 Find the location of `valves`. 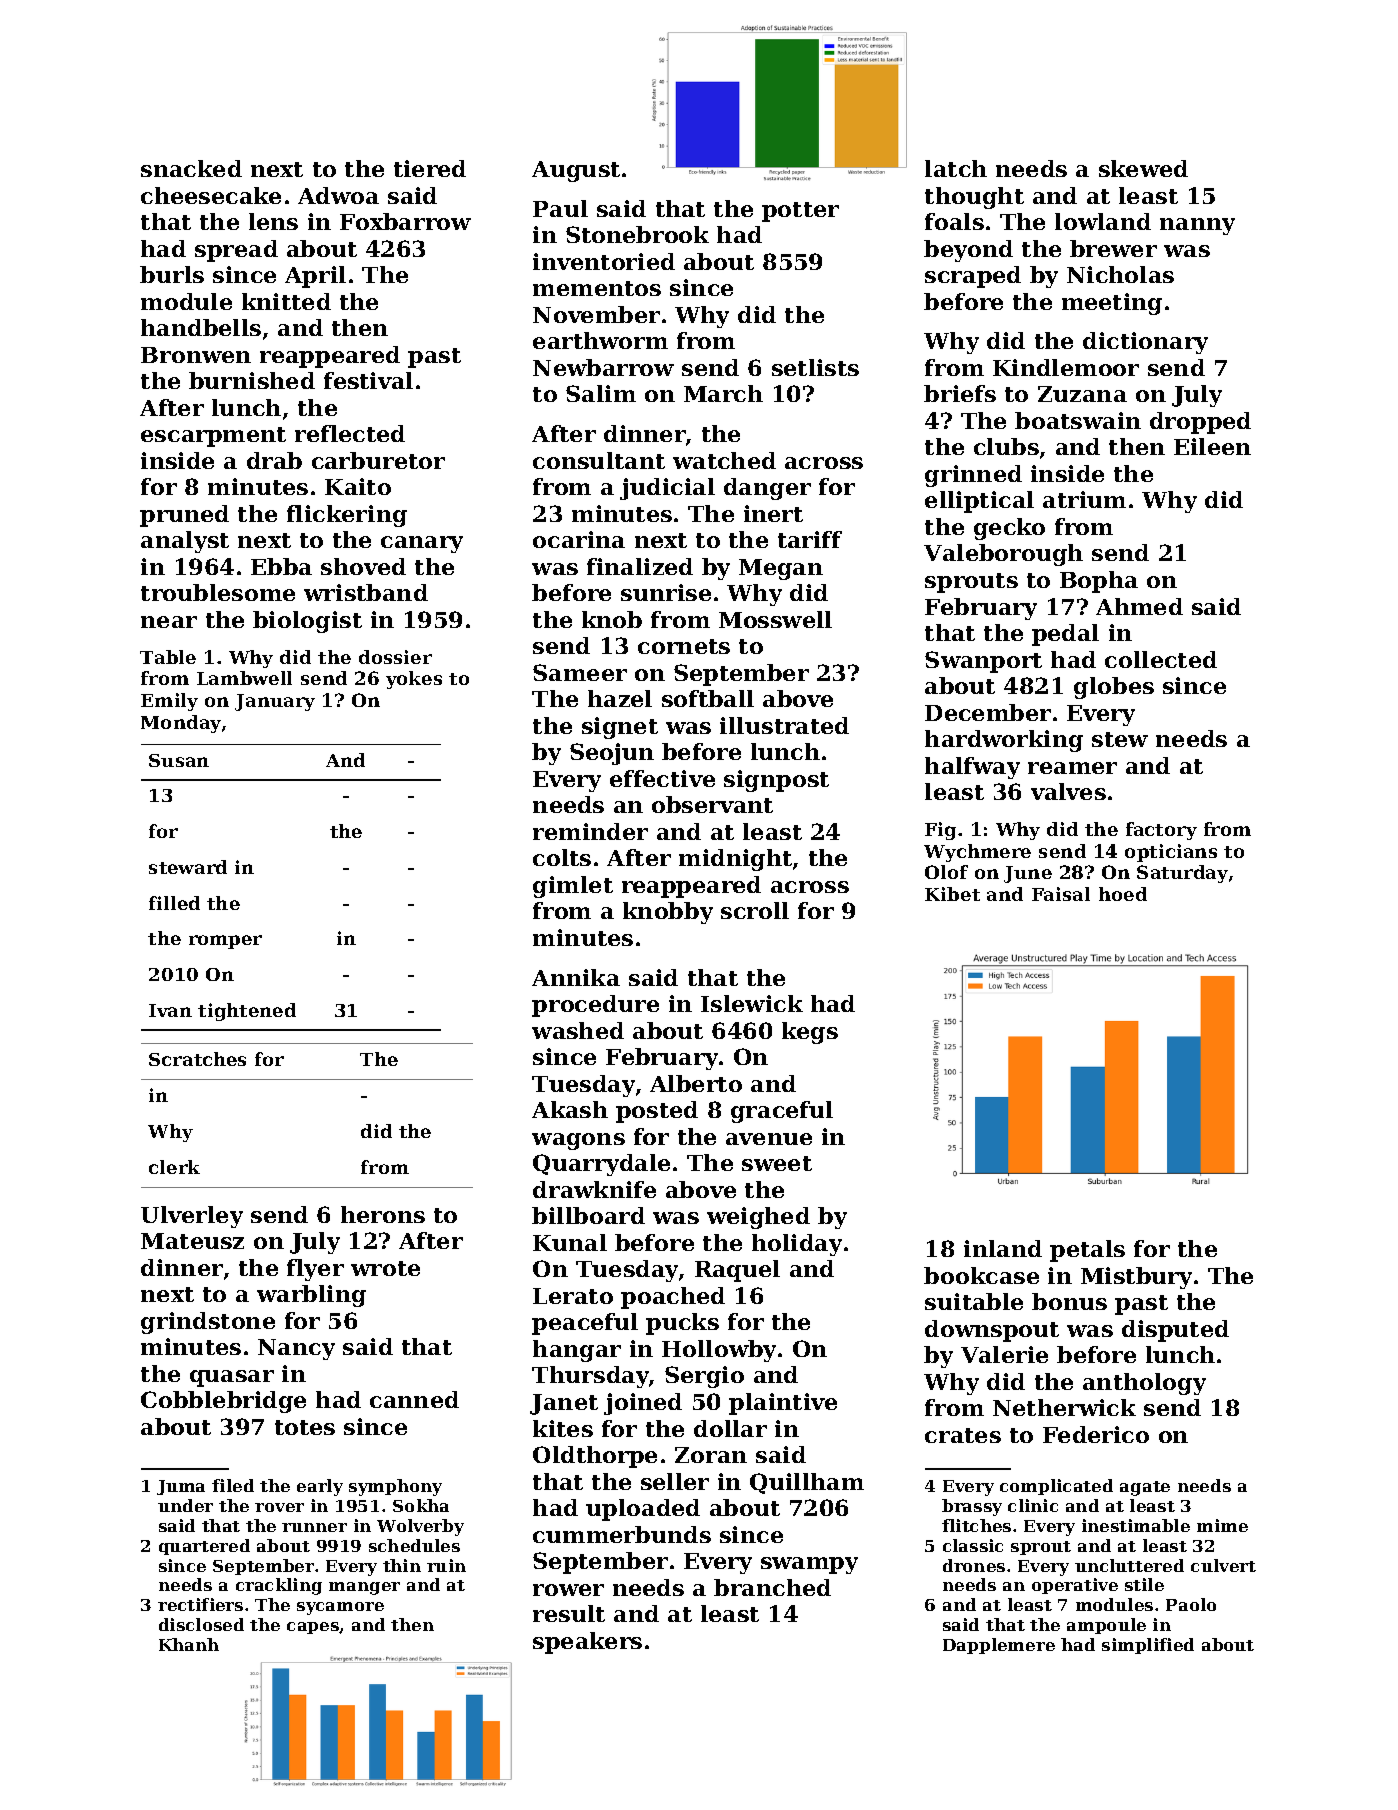

valves is located at coordinates (1068, 791).
